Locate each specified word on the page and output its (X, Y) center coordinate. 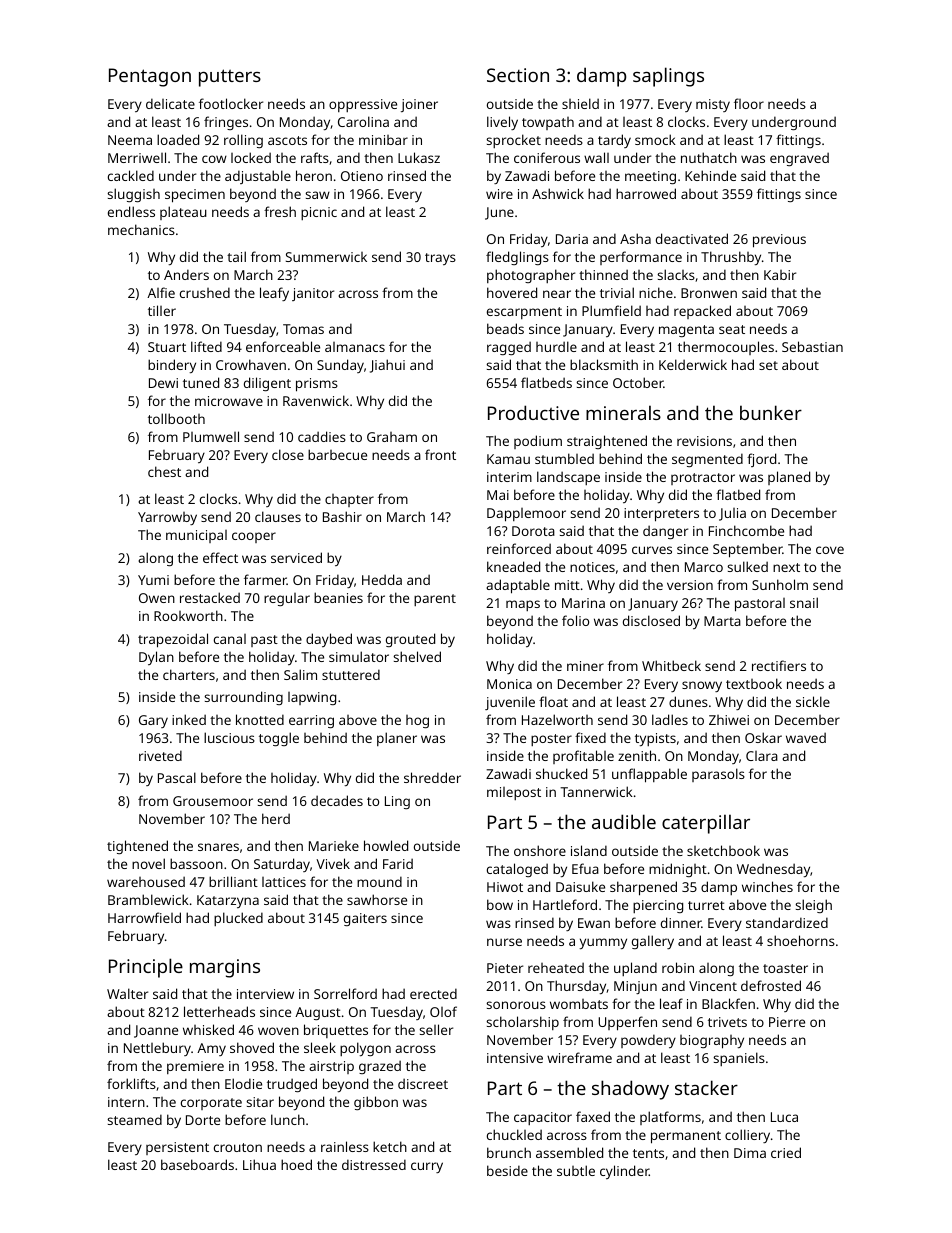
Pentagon (150, 77)
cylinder (624, 1172)
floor (749, 103)
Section (518, 75)
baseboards (197, 1164)
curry (427, 1167)
